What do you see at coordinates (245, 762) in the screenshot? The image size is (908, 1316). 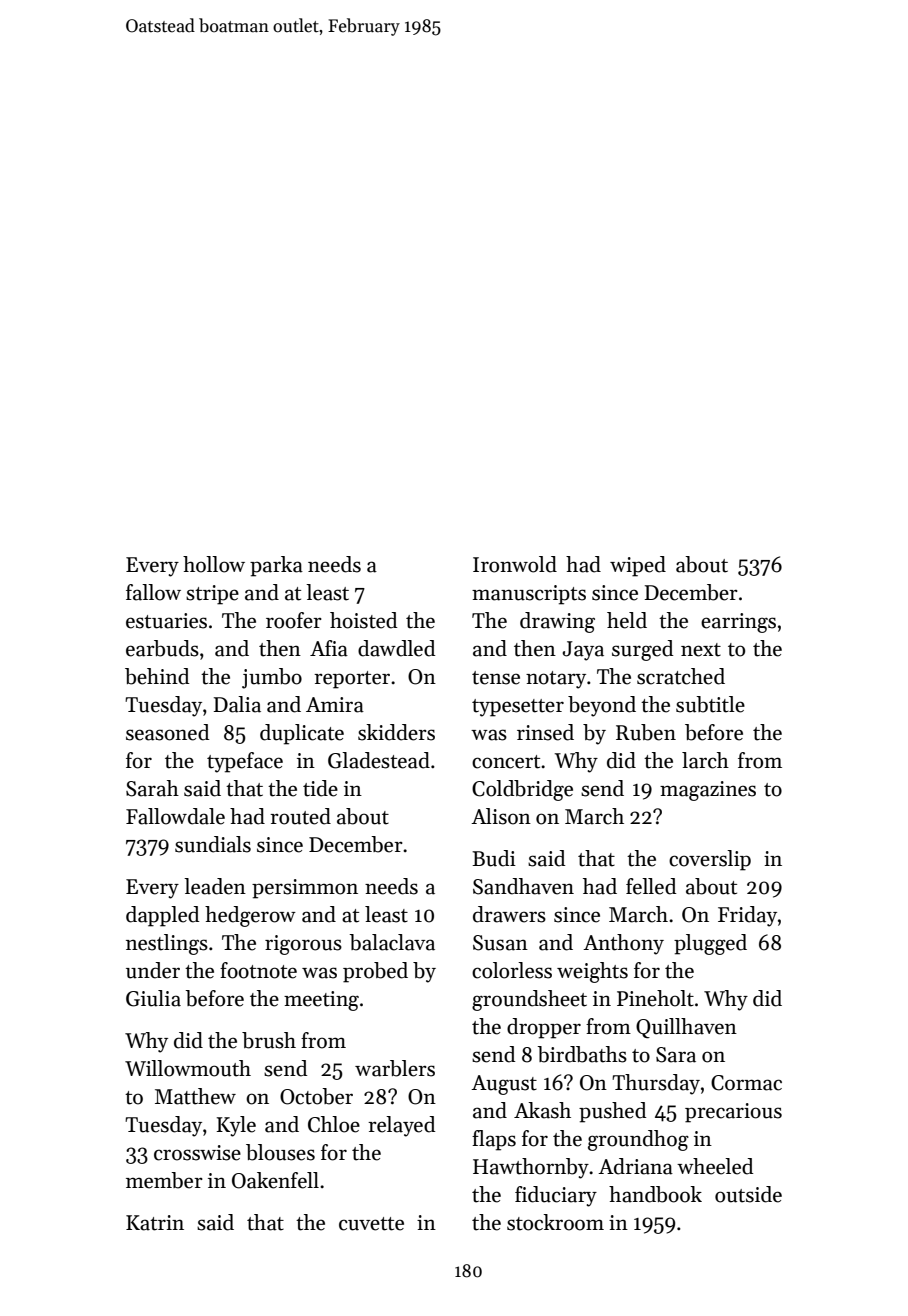 I see `typeface` at bounding box center [245, 762].
